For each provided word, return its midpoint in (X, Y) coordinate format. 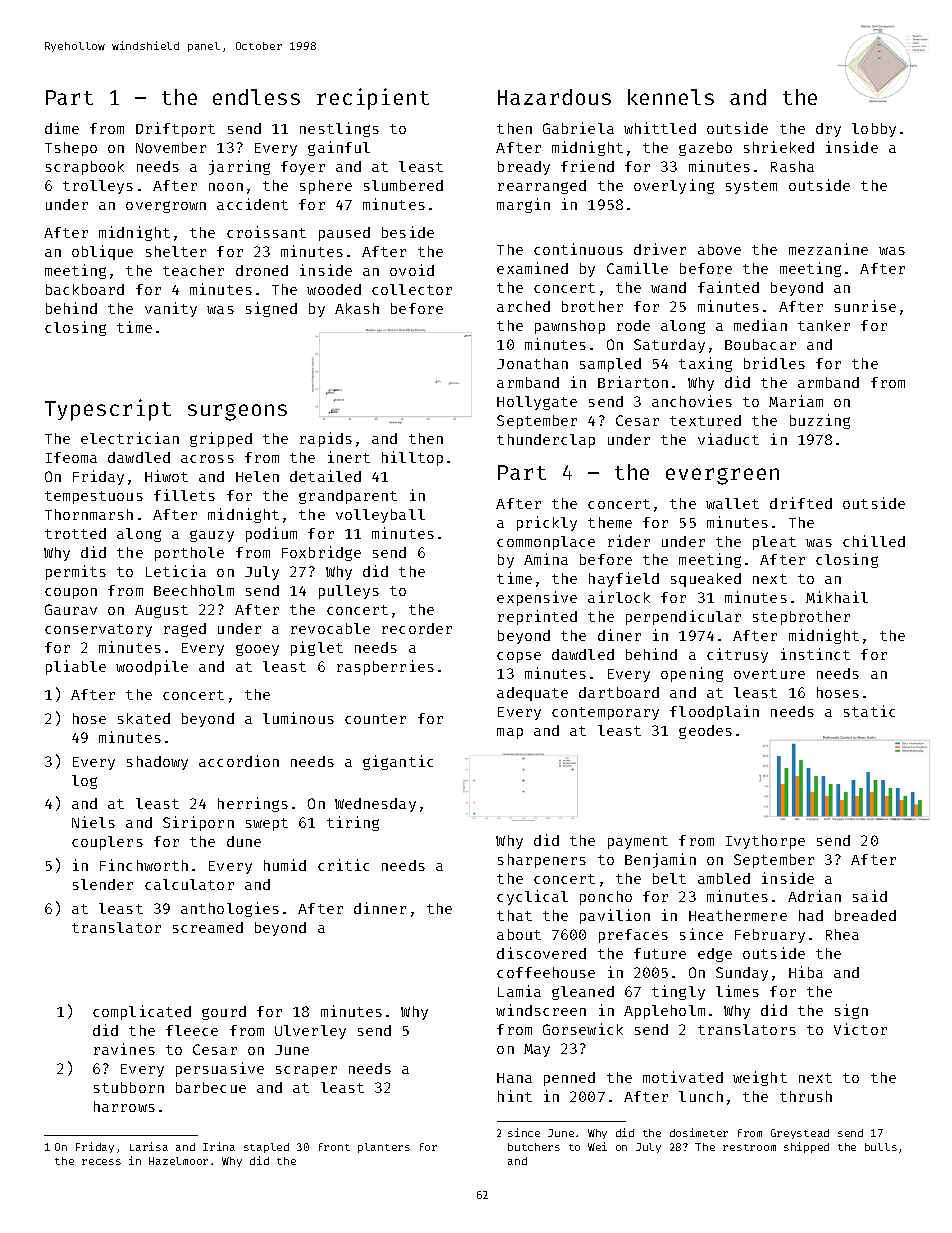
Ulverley (310, 1032)
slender (103, 884)
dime (62, 128)
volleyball (380, 516)
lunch (701, 1096)
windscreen (541, 1010)
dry (828, 130)
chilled (874, 541)
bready (524, 168)
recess (101, 1162)
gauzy (212, 536)
